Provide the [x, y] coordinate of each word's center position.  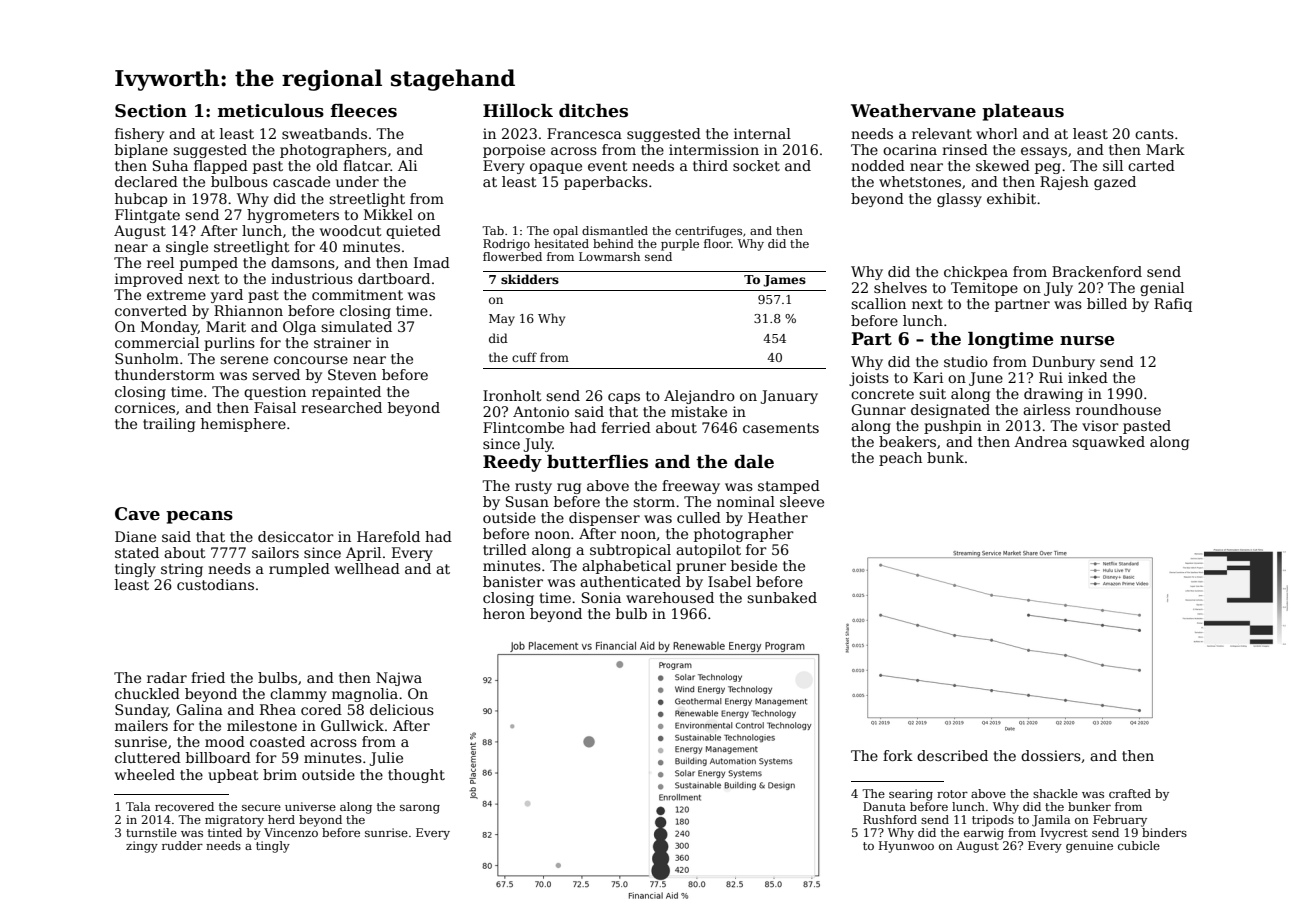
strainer [342, 342]
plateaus [1023, 112]
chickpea [976, 273]
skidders [530, 279]
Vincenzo [291, 832]
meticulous [271, 111]
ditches [593, 111]
